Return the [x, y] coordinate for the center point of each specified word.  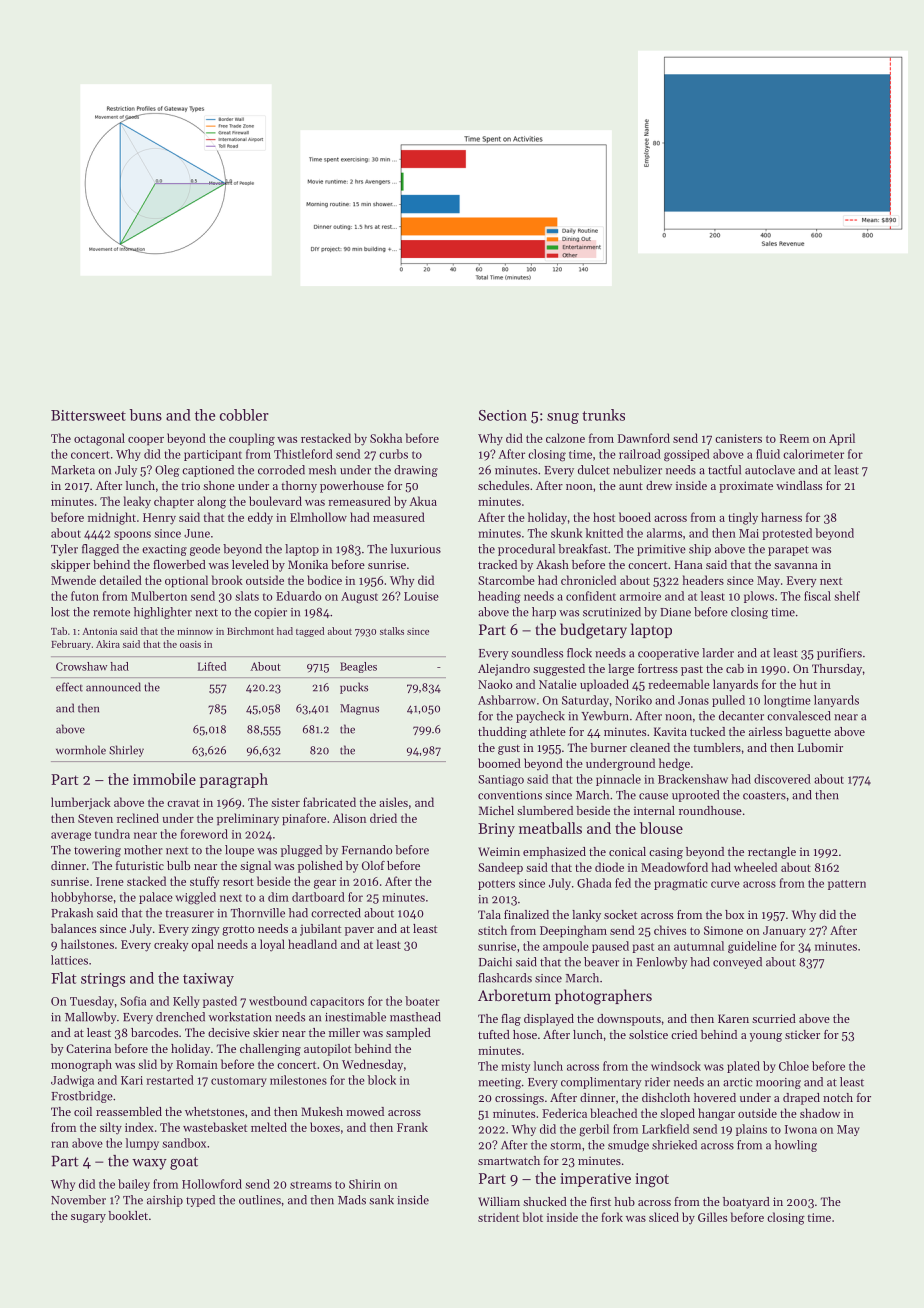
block [382, 1080]
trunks [603, 415]
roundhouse [710, 810]
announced [113, 687]
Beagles [358, 667]
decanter [741, 716]
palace [156, 898]
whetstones [214, 1111]
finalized [526, 914]
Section [503, 415]
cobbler [244, 415]
